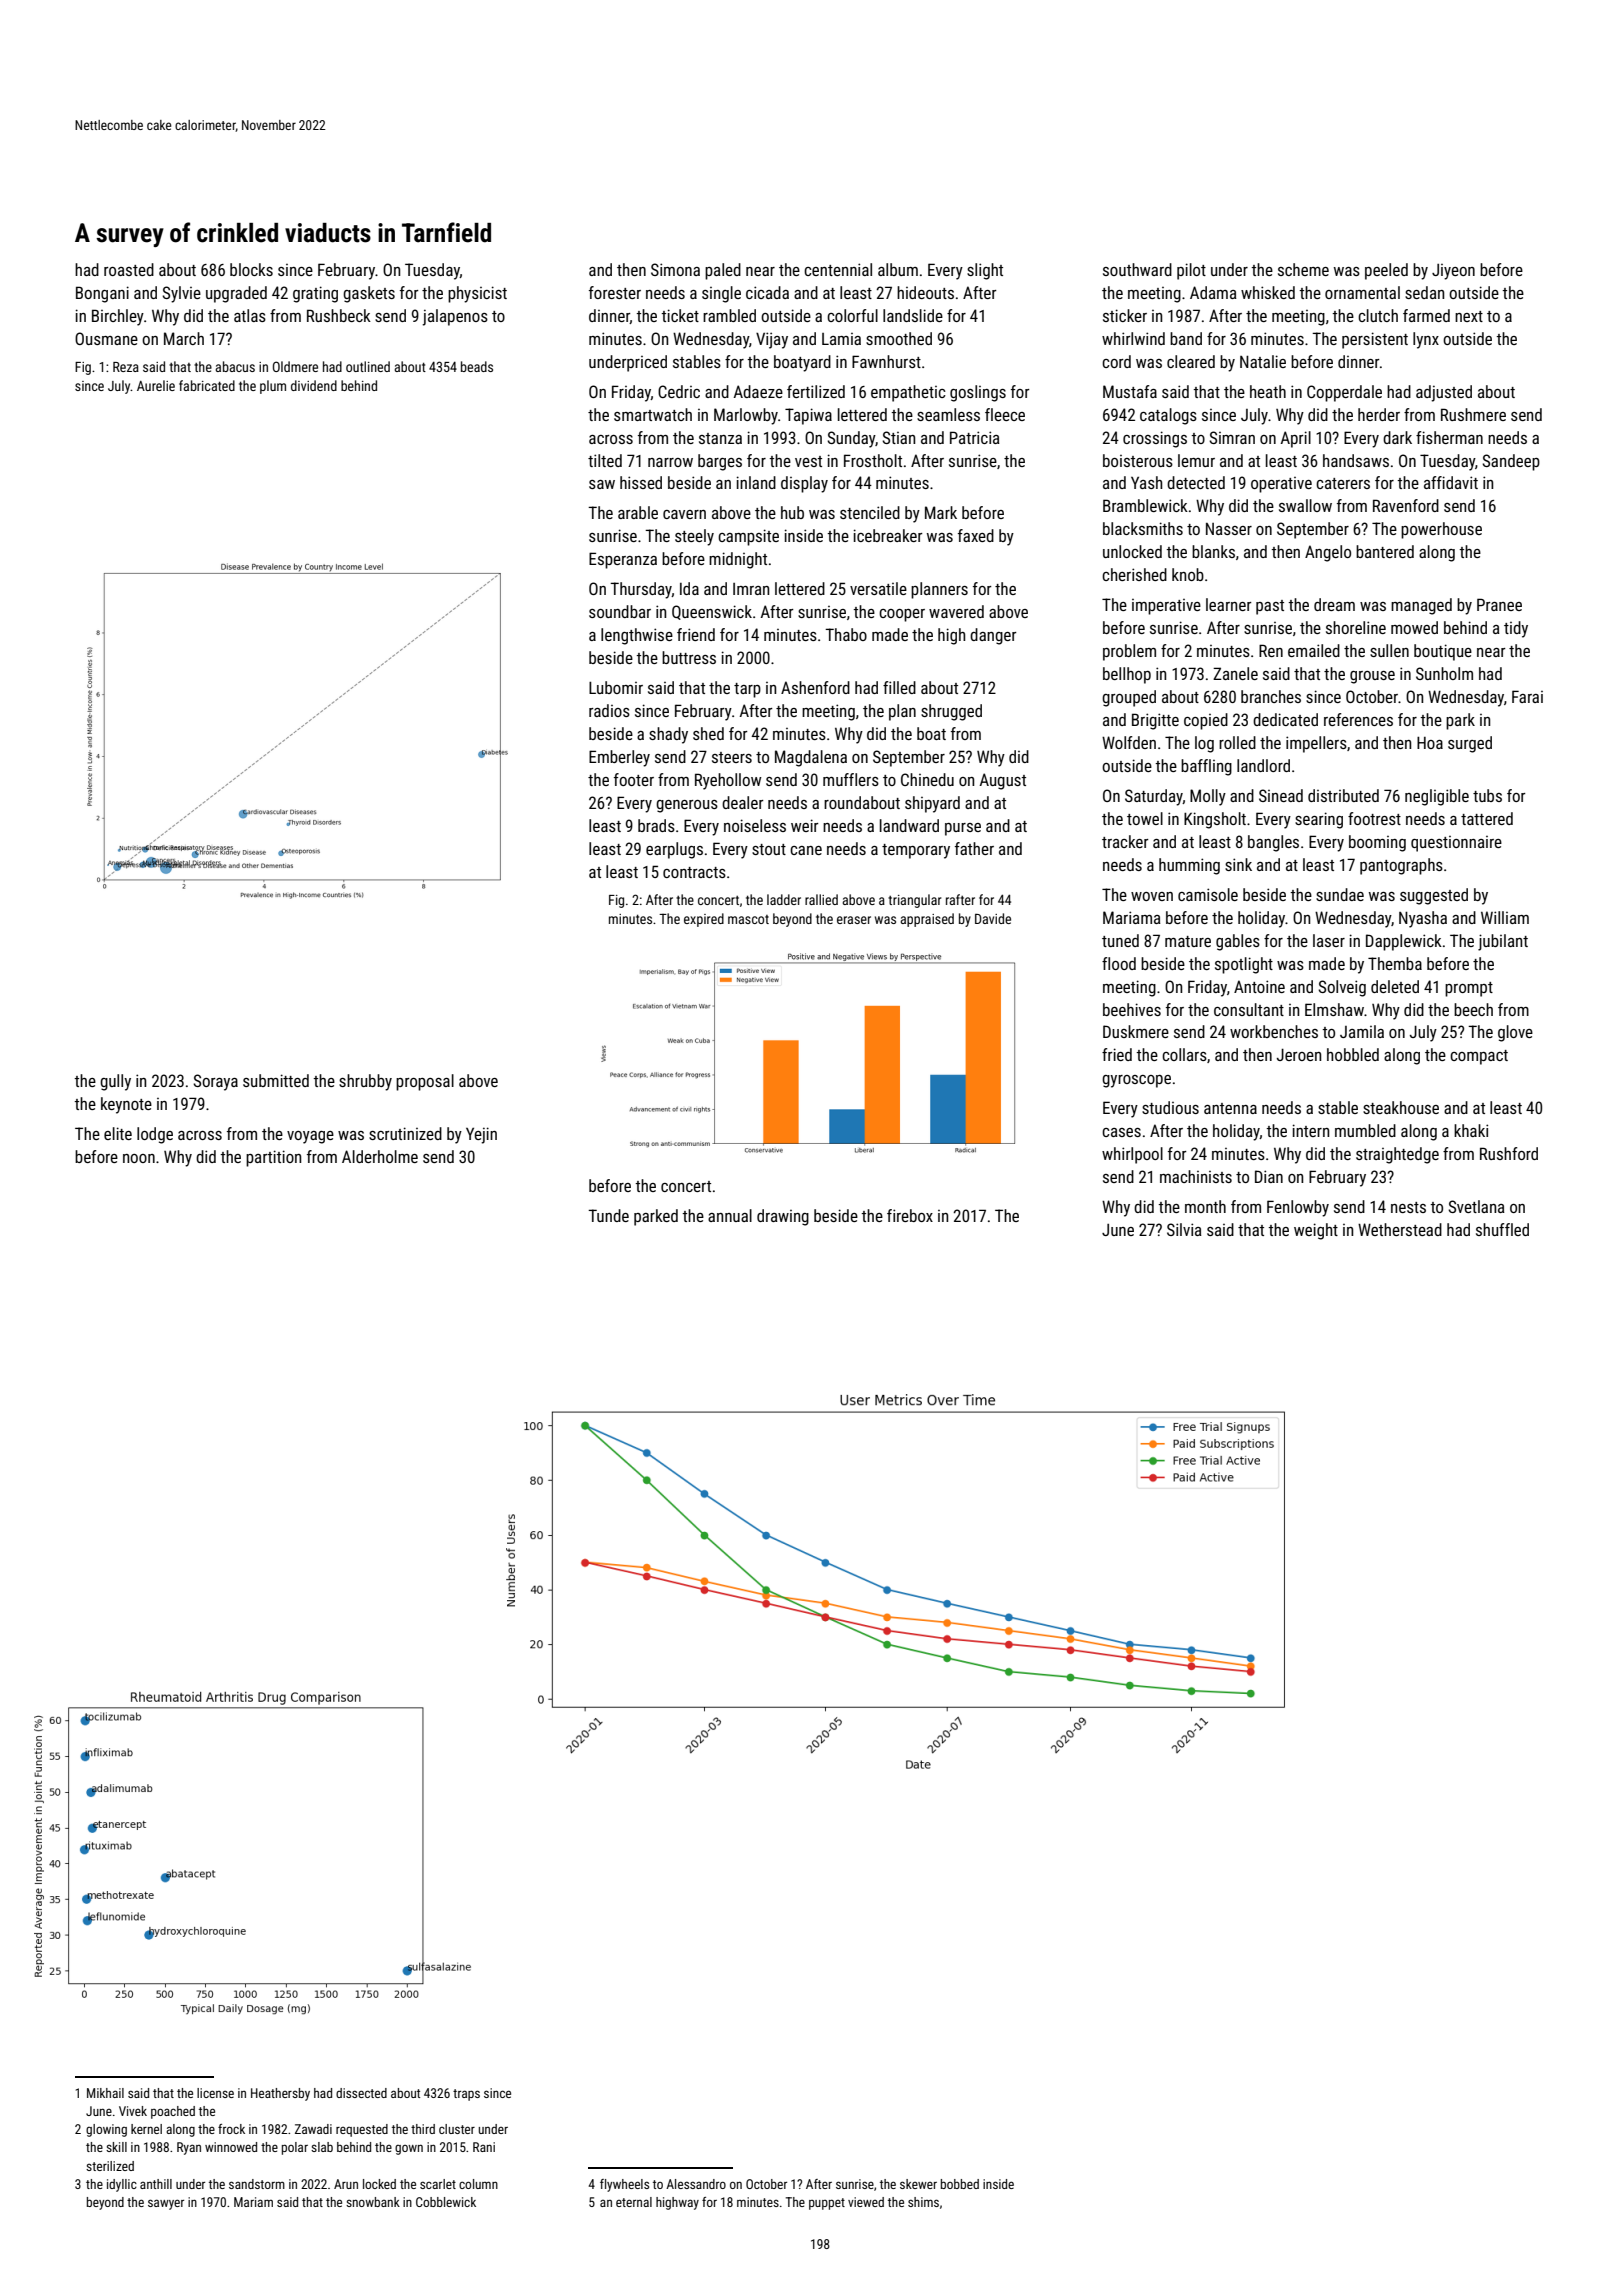  I want to click on Reza, so click(126, 367).
